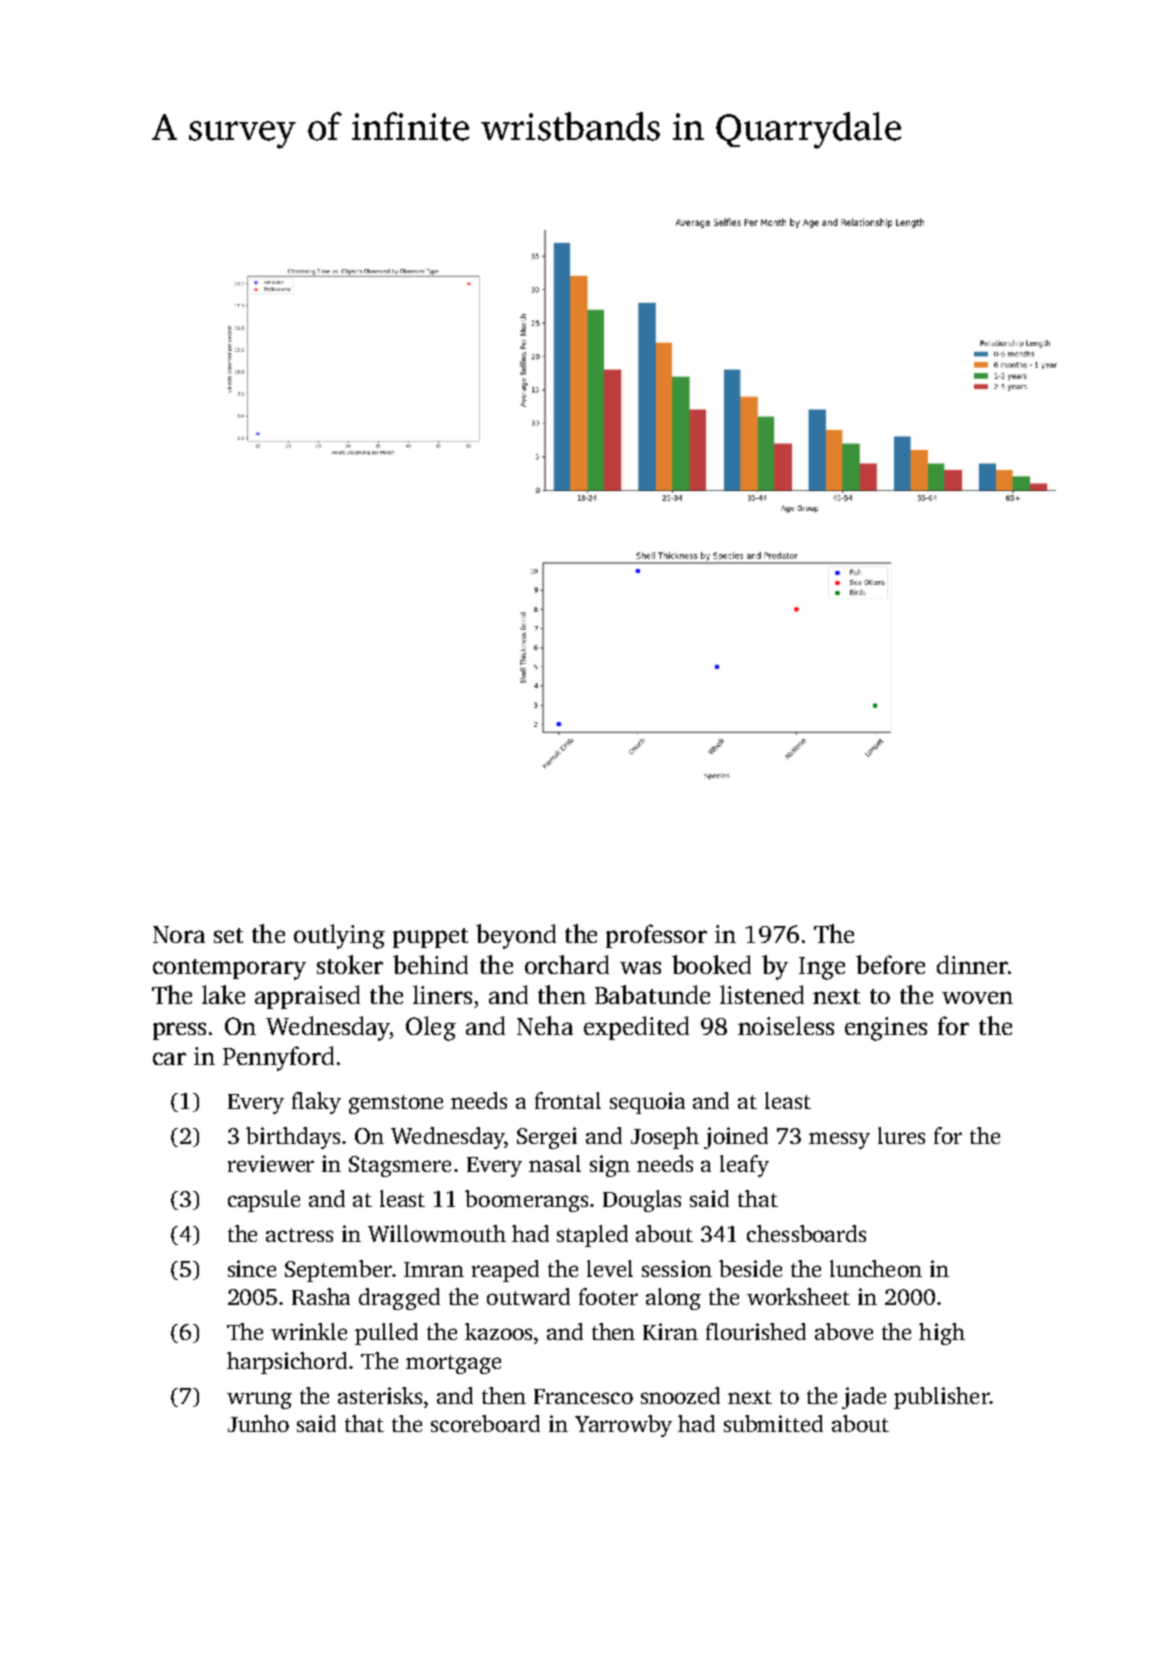 The image size is (1165, 1654). What do you see at coordinates (798, 1296) in the screenshot?
I see `worksheet` at bounding box center [798, 1296].
